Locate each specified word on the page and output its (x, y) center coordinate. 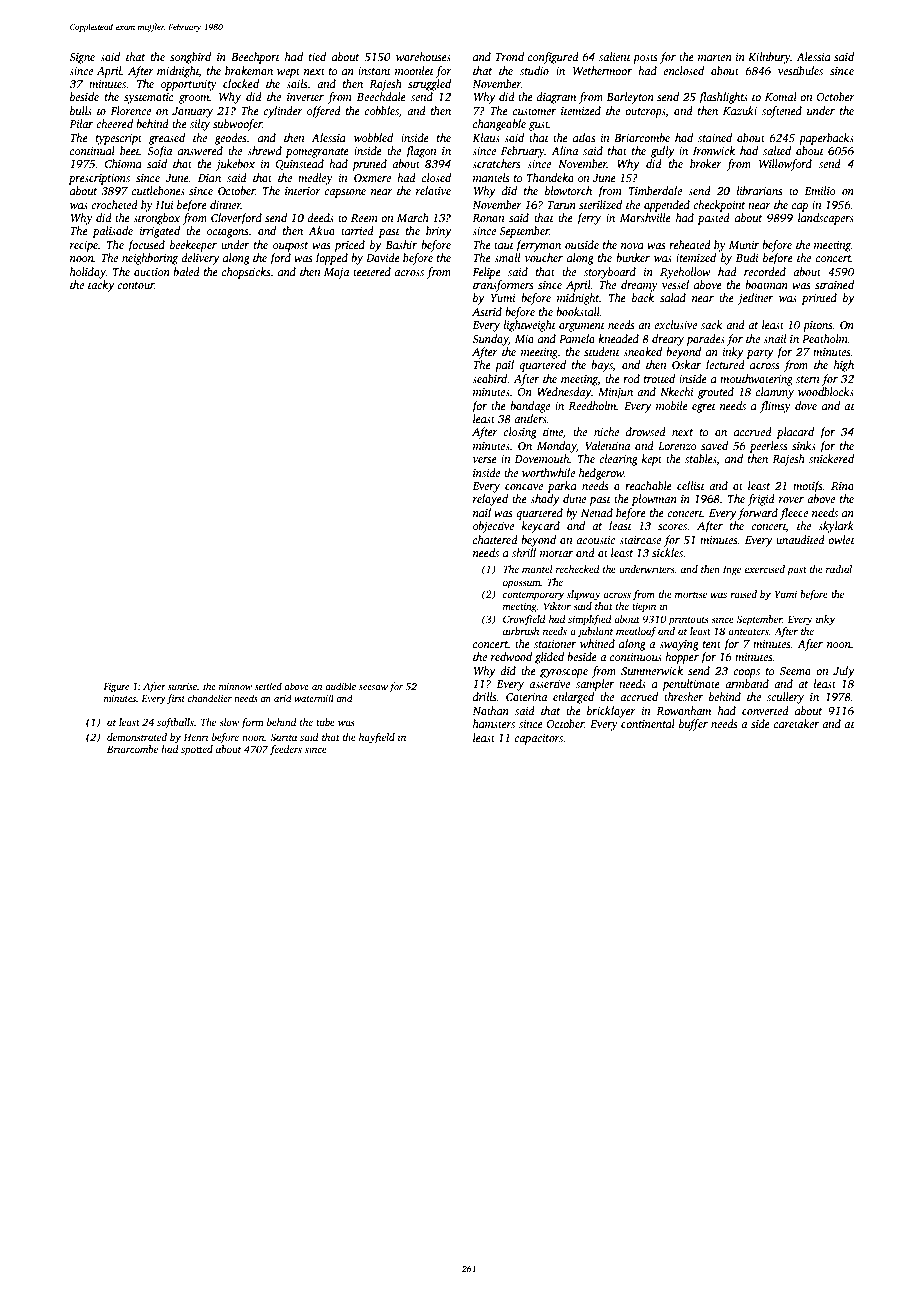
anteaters (748, 632)
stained (715, 137)
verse (485, 460)
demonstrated (137, 737)
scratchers (496, 163)
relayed (490, 500)
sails (296, 83)
